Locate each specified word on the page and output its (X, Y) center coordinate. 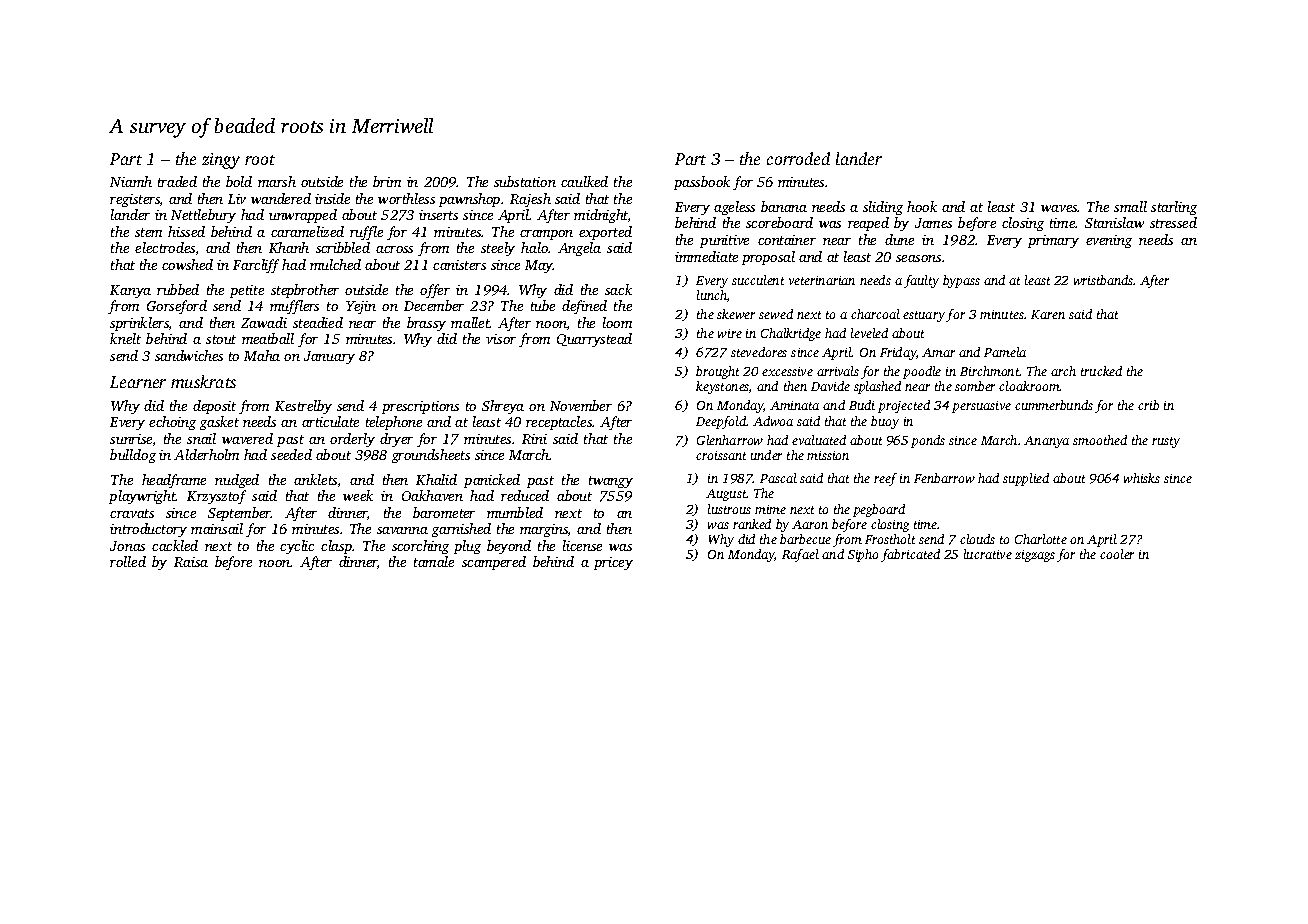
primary (1053, 241)
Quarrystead (594, 340)
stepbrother (305, 291)
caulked (584, 181)
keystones (722, 387)
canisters (459, 265)
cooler (1117, 554)
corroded (798, 158)
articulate (330, 421)
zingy (221, 161)
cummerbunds (1054, 405)
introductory (148, 530)
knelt (125, 338)
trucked (1101, 371)
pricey (613, 563)
